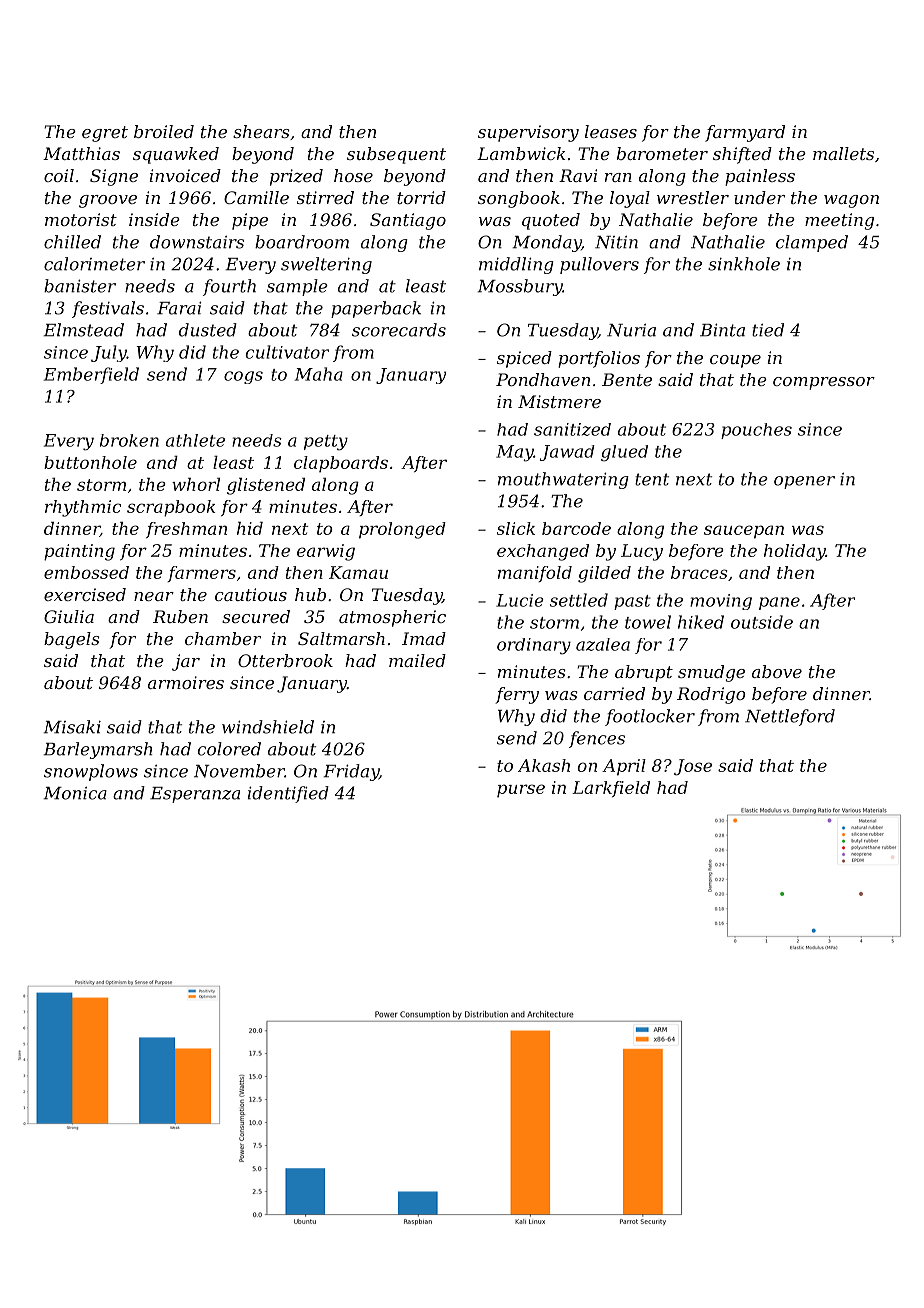 This screenshot has height=1308, width=924. Describe the element at coordinates (195, 795) in the screenshot. I see `Esperanza` at that location.
